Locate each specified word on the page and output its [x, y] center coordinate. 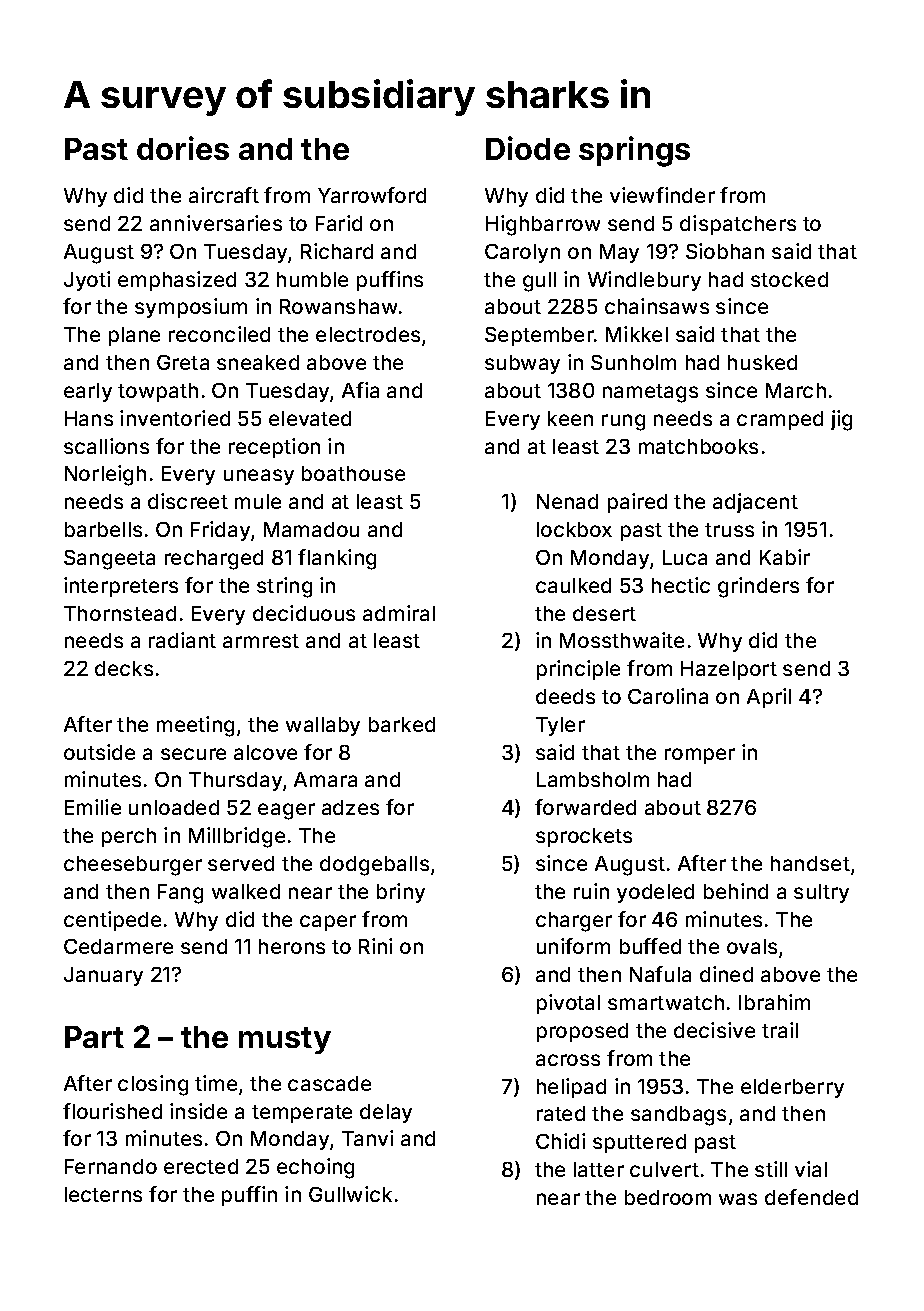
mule [258, 501]
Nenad [567, 501]
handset [810, 863]
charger [574, 922]
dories [183, 148]
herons [292, 946]
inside [198, 1111]
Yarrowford [372, 195]
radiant [182, 640]
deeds [565, 696]
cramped [780, 420]
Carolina [668, 696]
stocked [789, 279]
